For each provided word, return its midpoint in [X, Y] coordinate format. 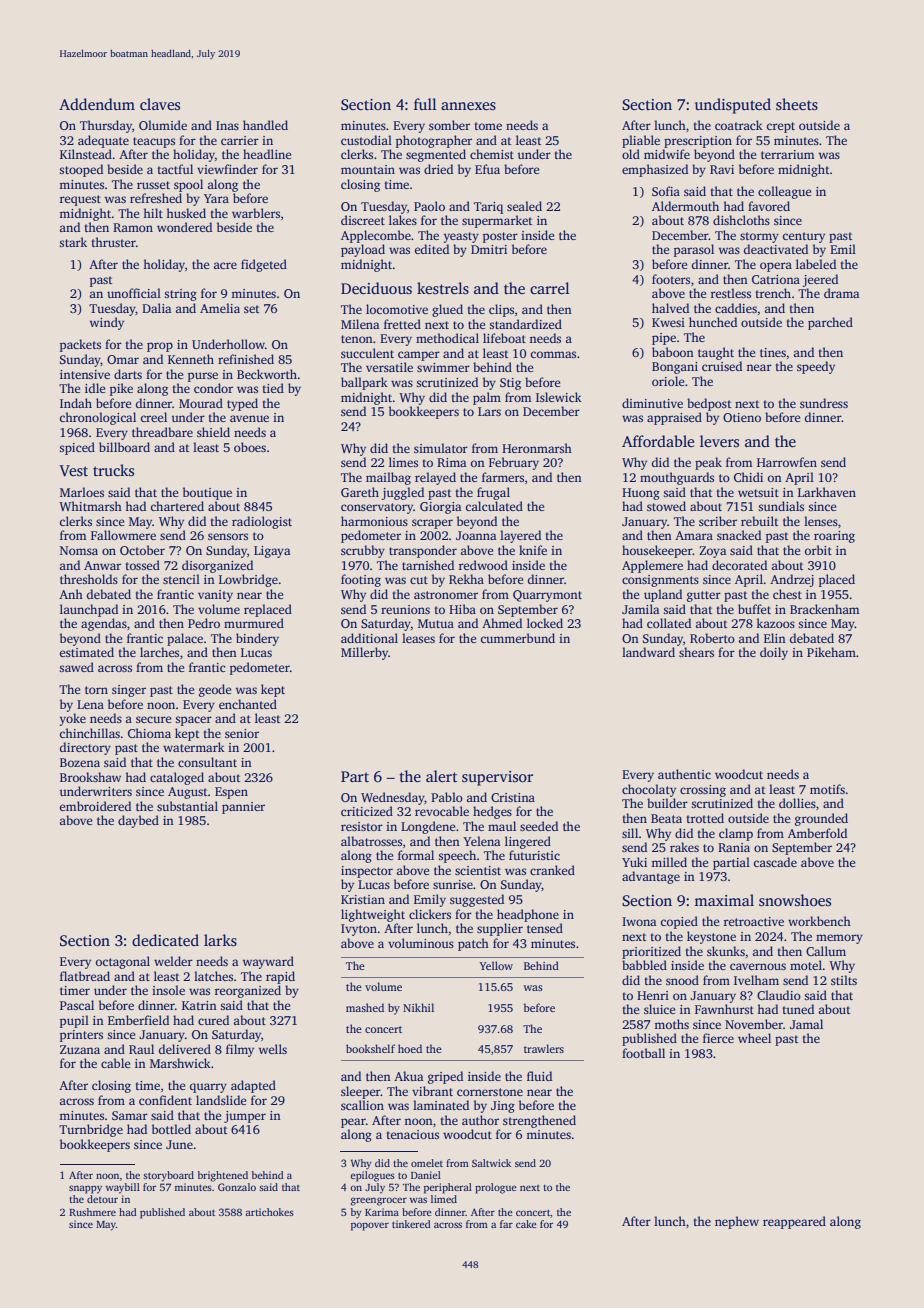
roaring [834, 537]
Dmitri [489, 249]
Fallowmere [123, 535]
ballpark [364, 383]
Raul [141, 1049]
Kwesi [668, 322]
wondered [184, 227]
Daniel [426, 1175]
